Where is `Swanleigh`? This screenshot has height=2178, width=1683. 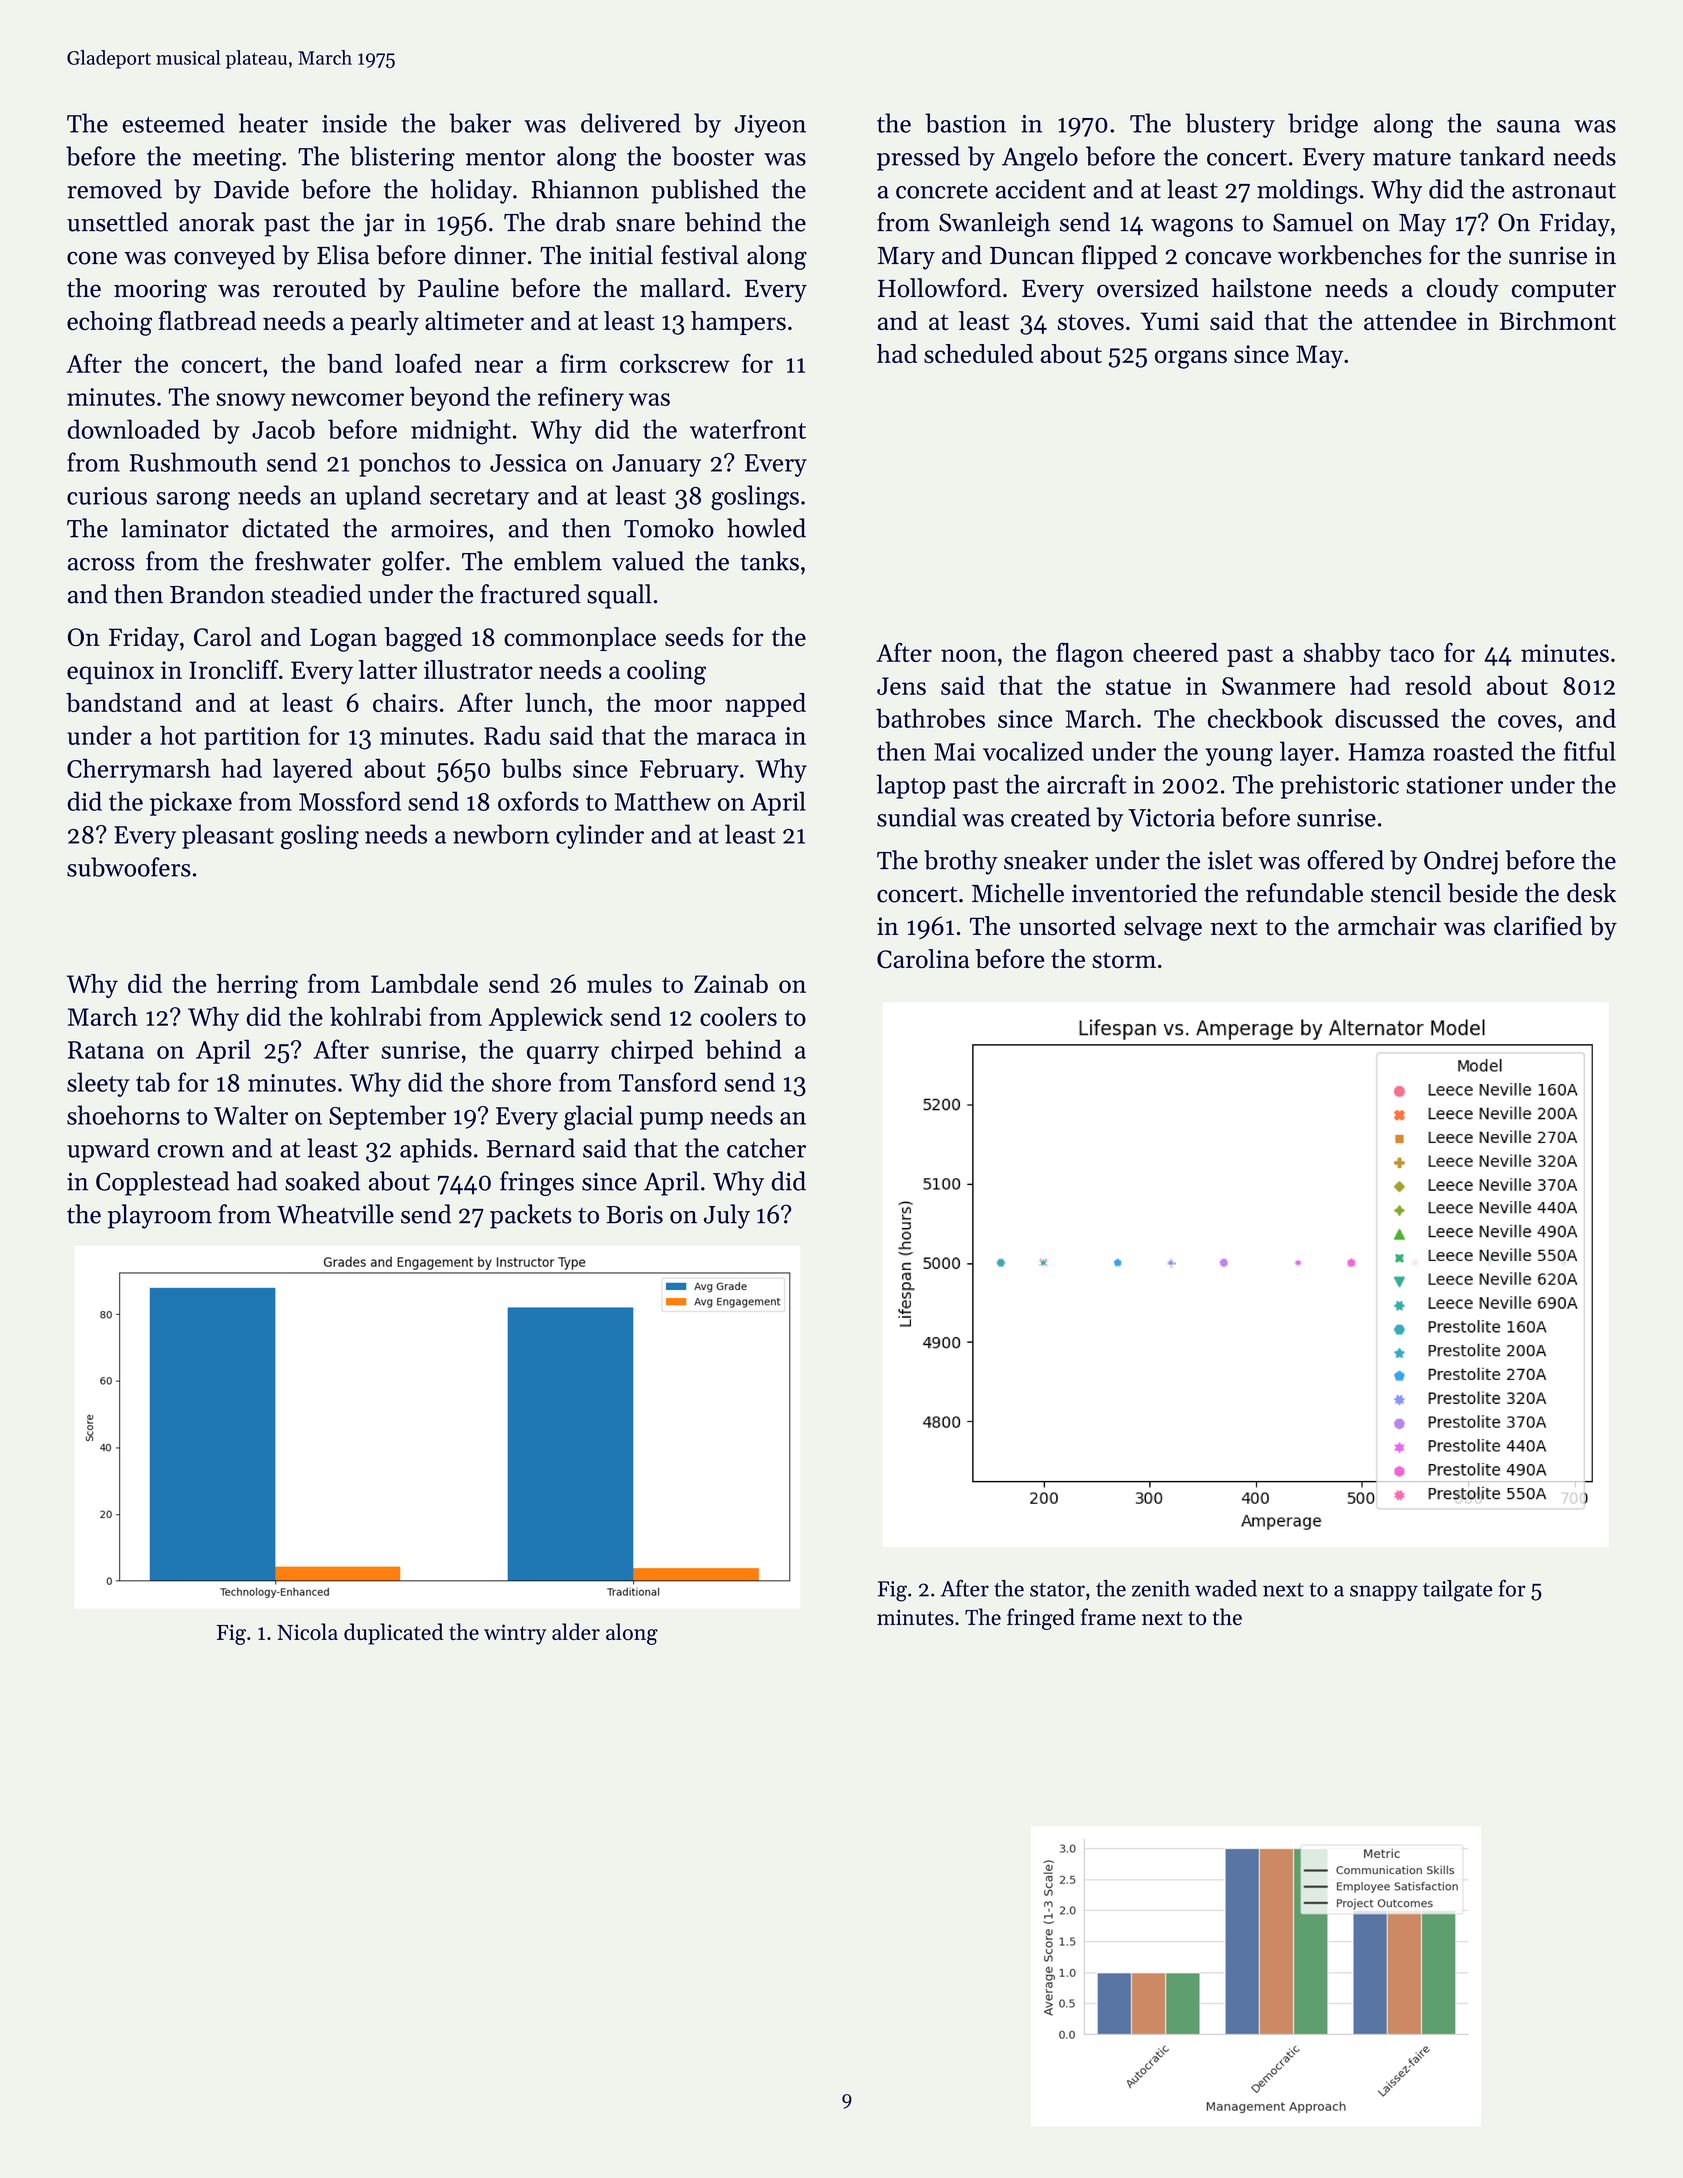
Swanleigh is located at coordinates (994, 224).
